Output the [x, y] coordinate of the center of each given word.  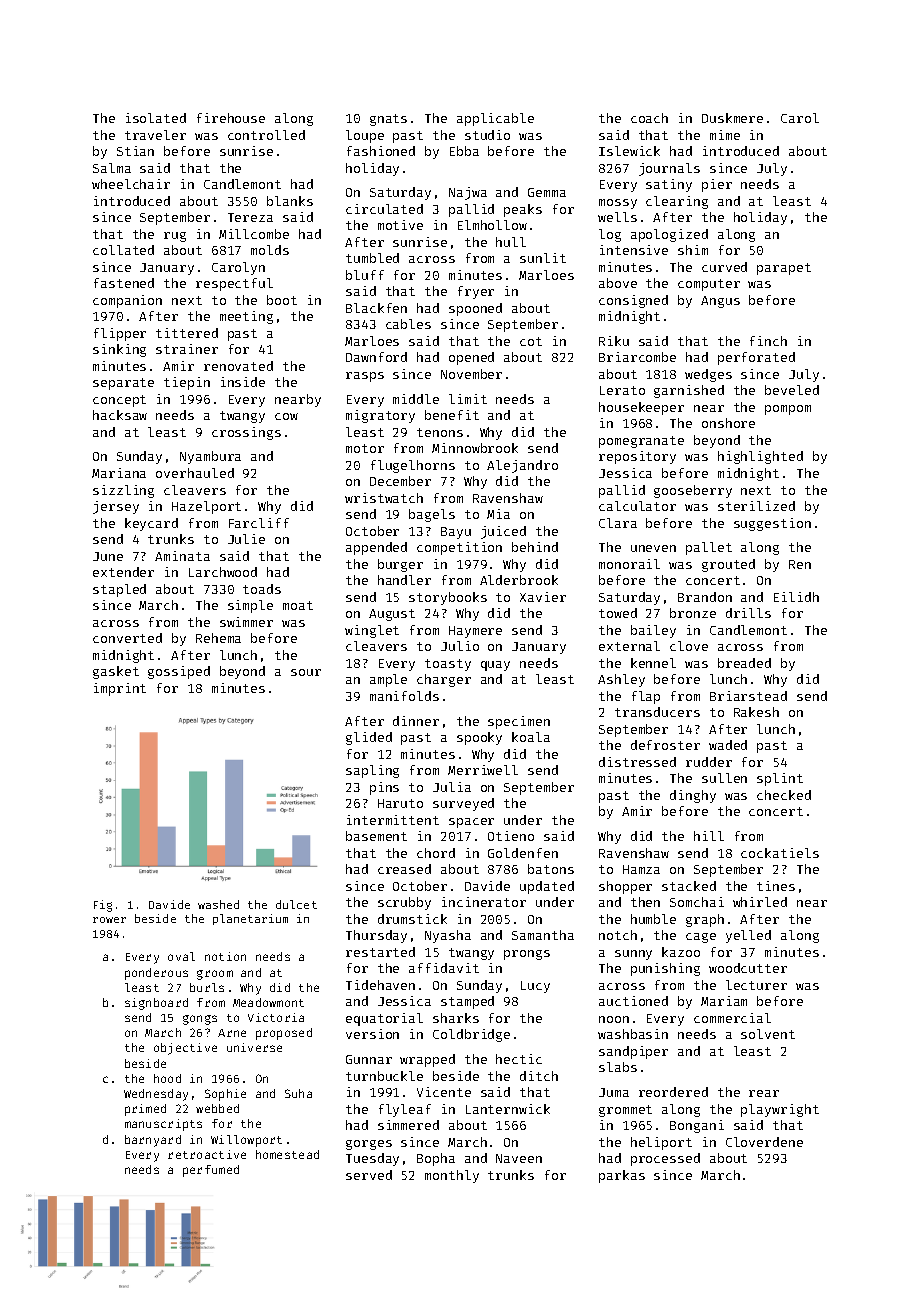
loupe [365, 136]
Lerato [622, 390]
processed [665, 1159]
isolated [156, 118]
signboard [156, 1004]
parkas [622, 1176]
